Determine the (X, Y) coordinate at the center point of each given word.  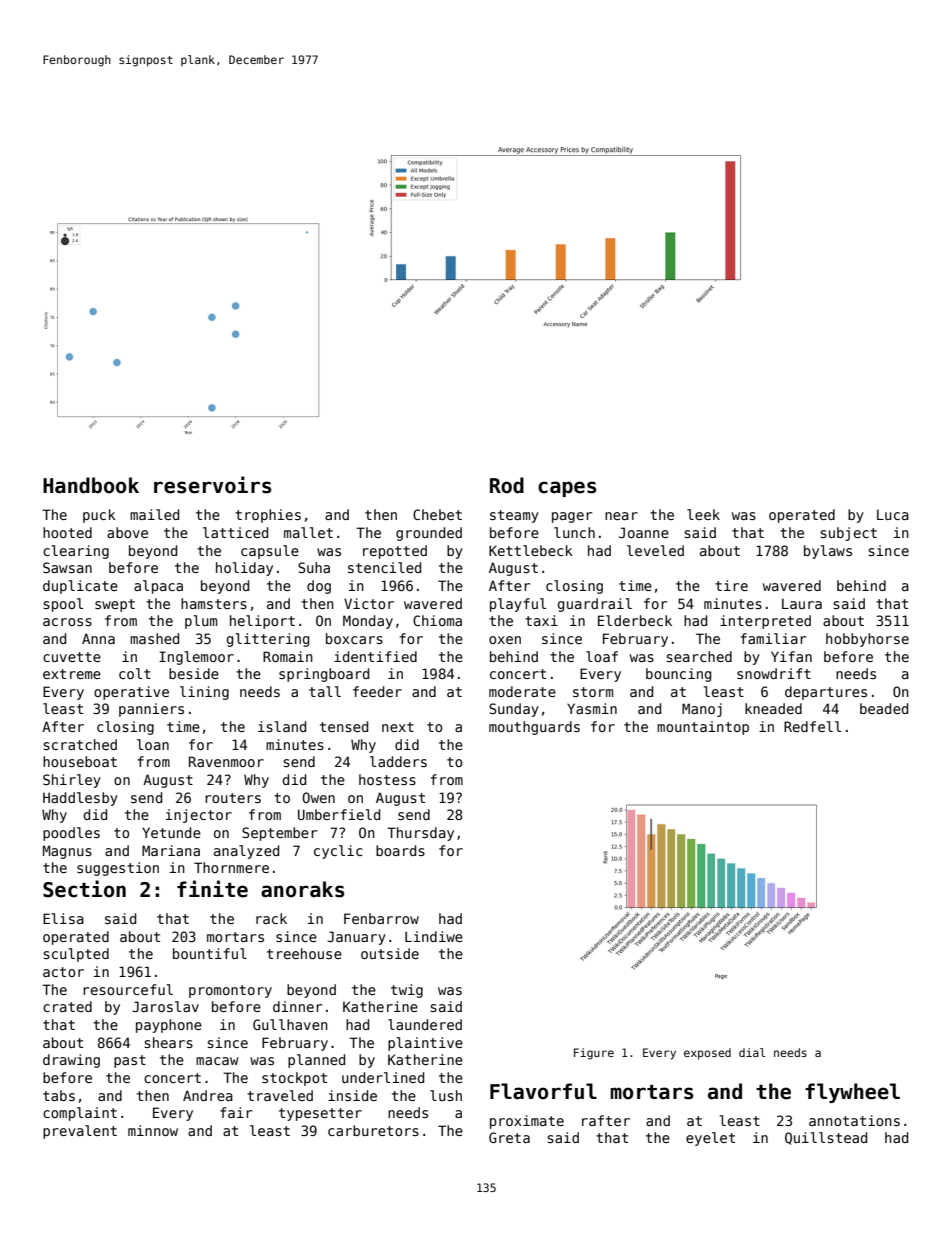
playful (518, 605)
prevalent (80, 1132)
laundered (425, 1024)
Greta (509, 1137)
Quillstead (826, 1138)
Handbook (91, 485)
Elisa (63, 918)
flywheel (852, 1093)
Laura (802, 603)
